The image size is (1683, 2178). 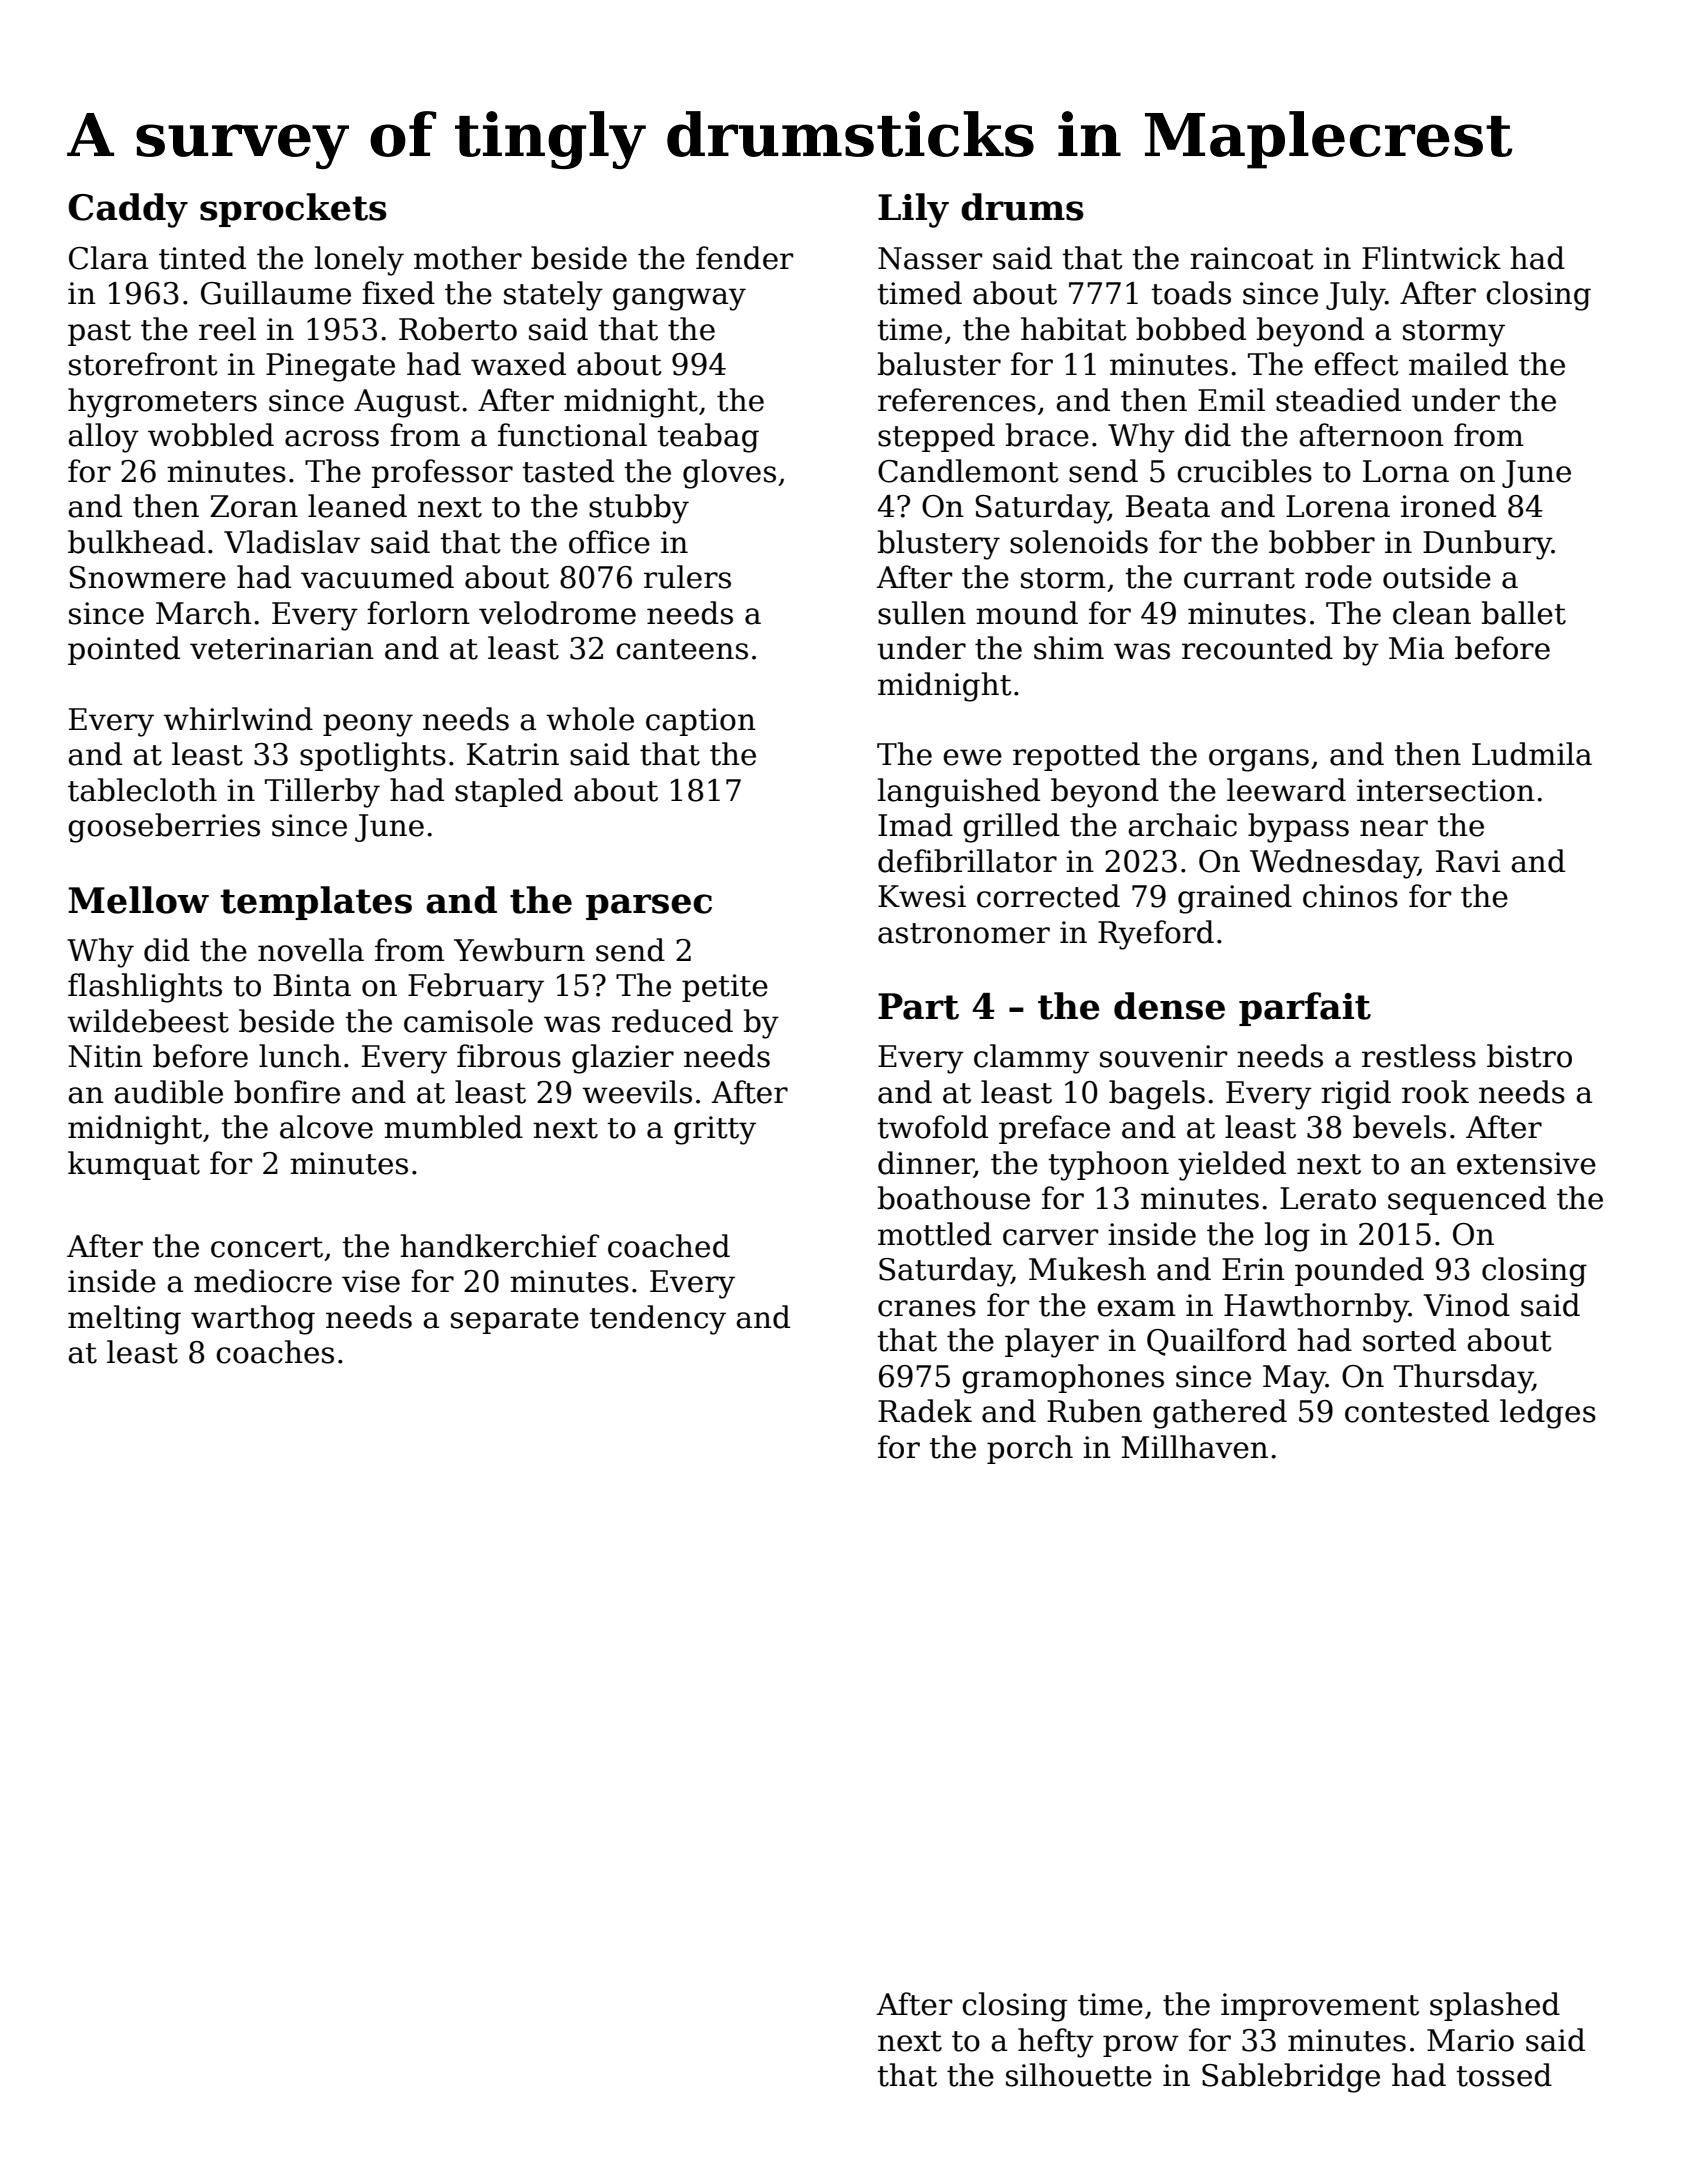 I want to click on intersection, so click(x=1446, y=790).
